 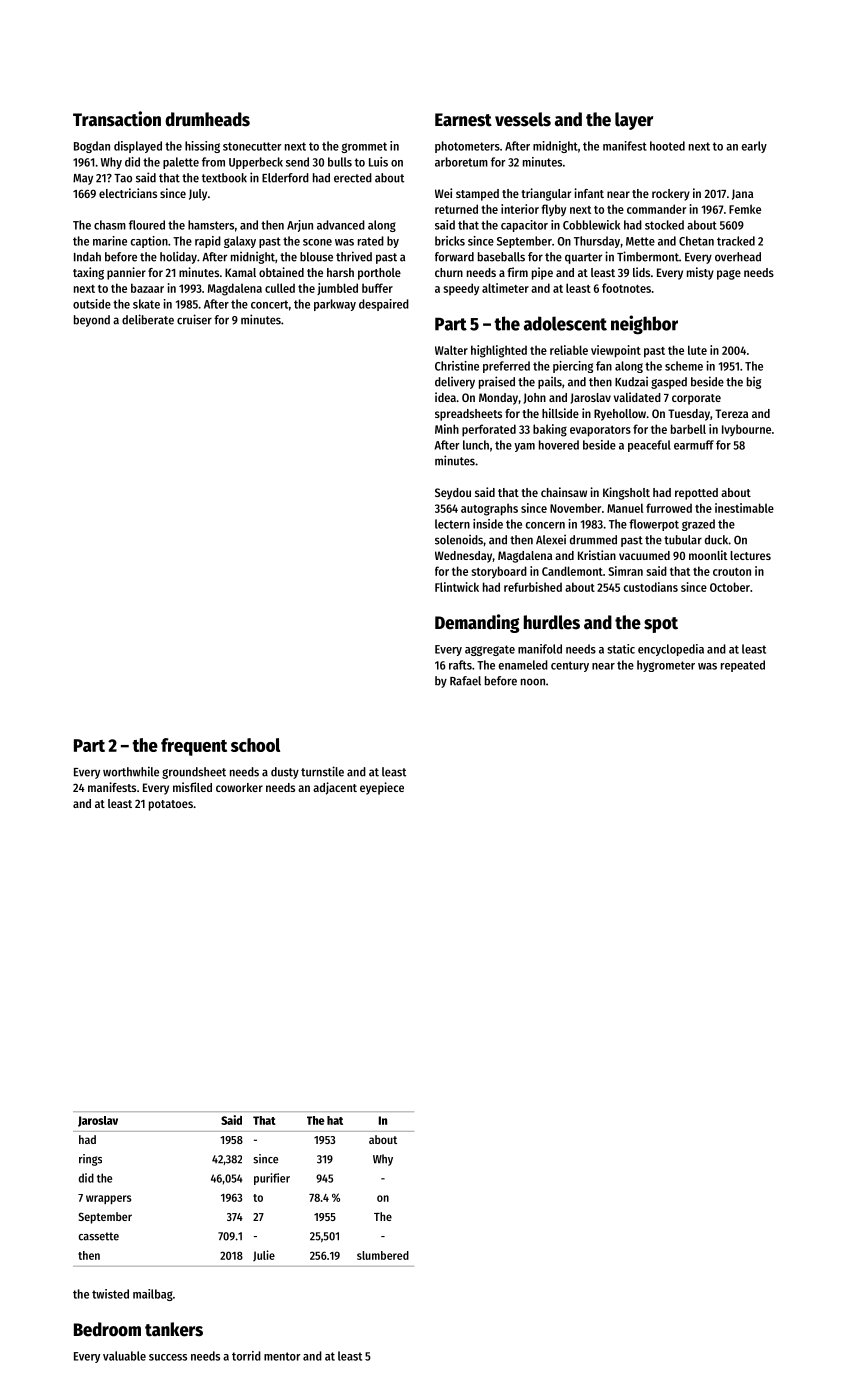 What do you see at coordinates (282, 1356) in the screenshot?
I see `mentor` at bounding box center [282, 1356].
